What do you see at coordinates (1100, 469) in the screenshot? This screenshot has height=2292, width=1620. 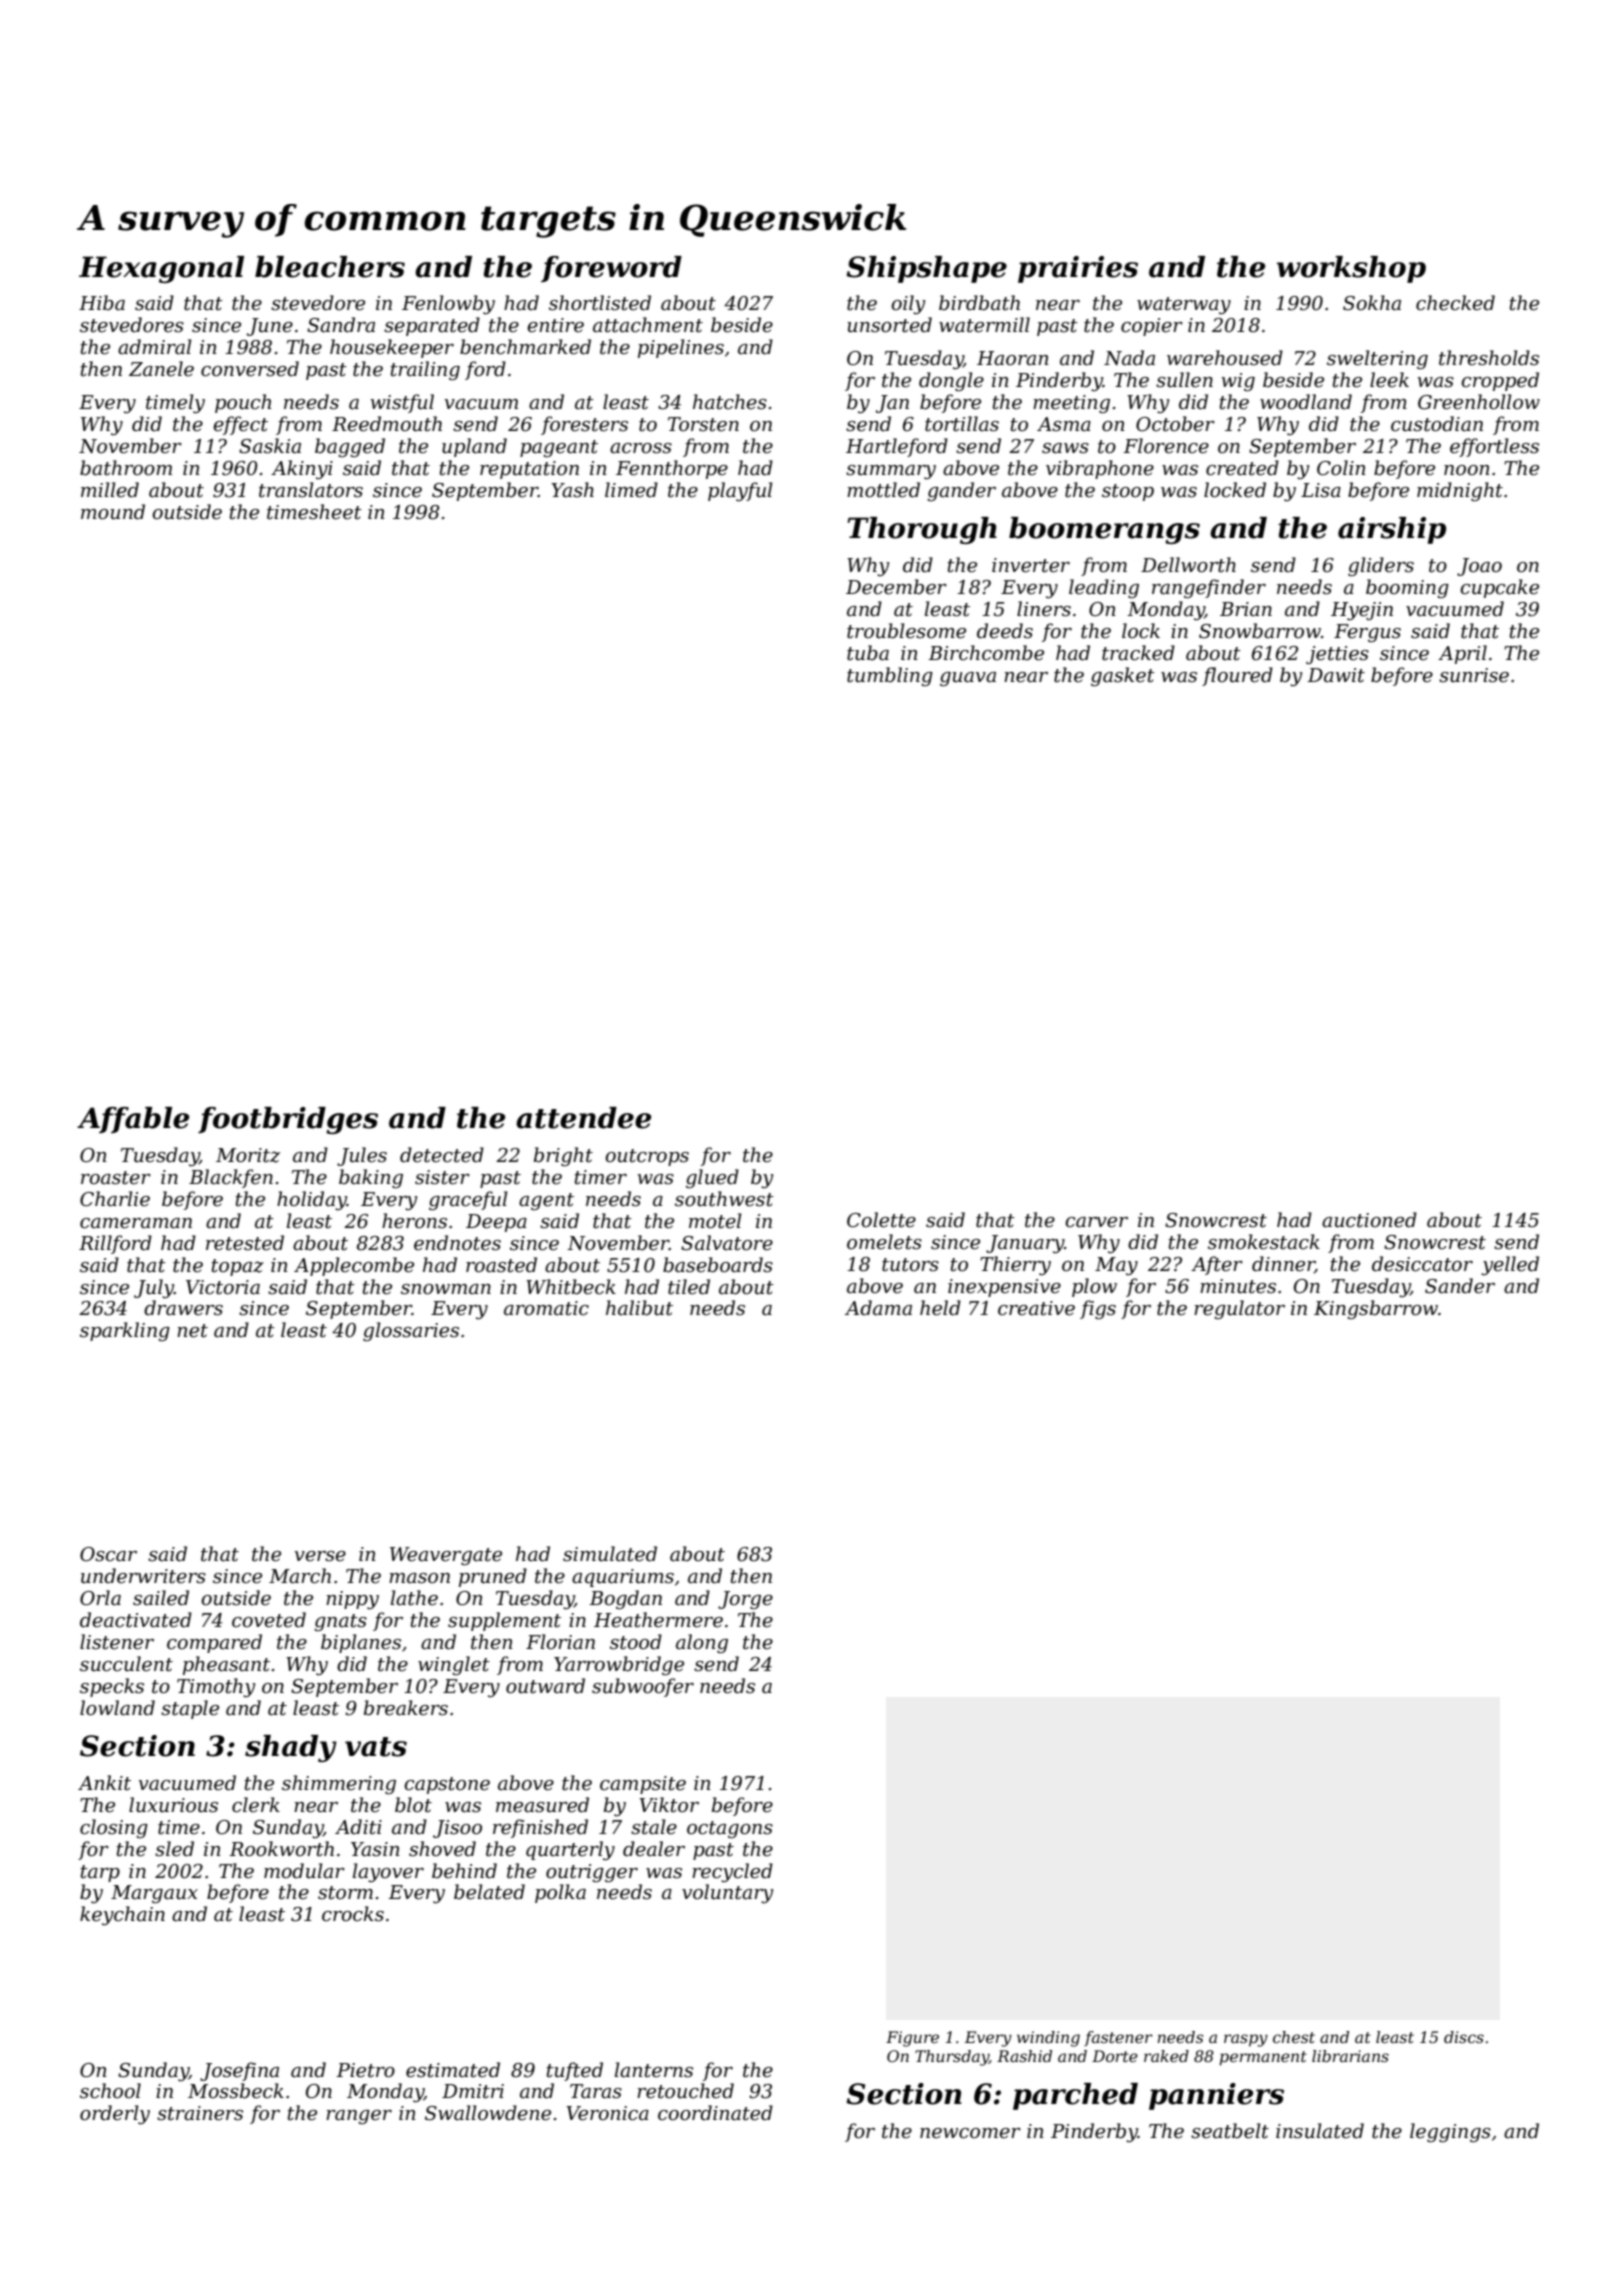 I see `vibraphone` at bounding box center [1100, 469].
